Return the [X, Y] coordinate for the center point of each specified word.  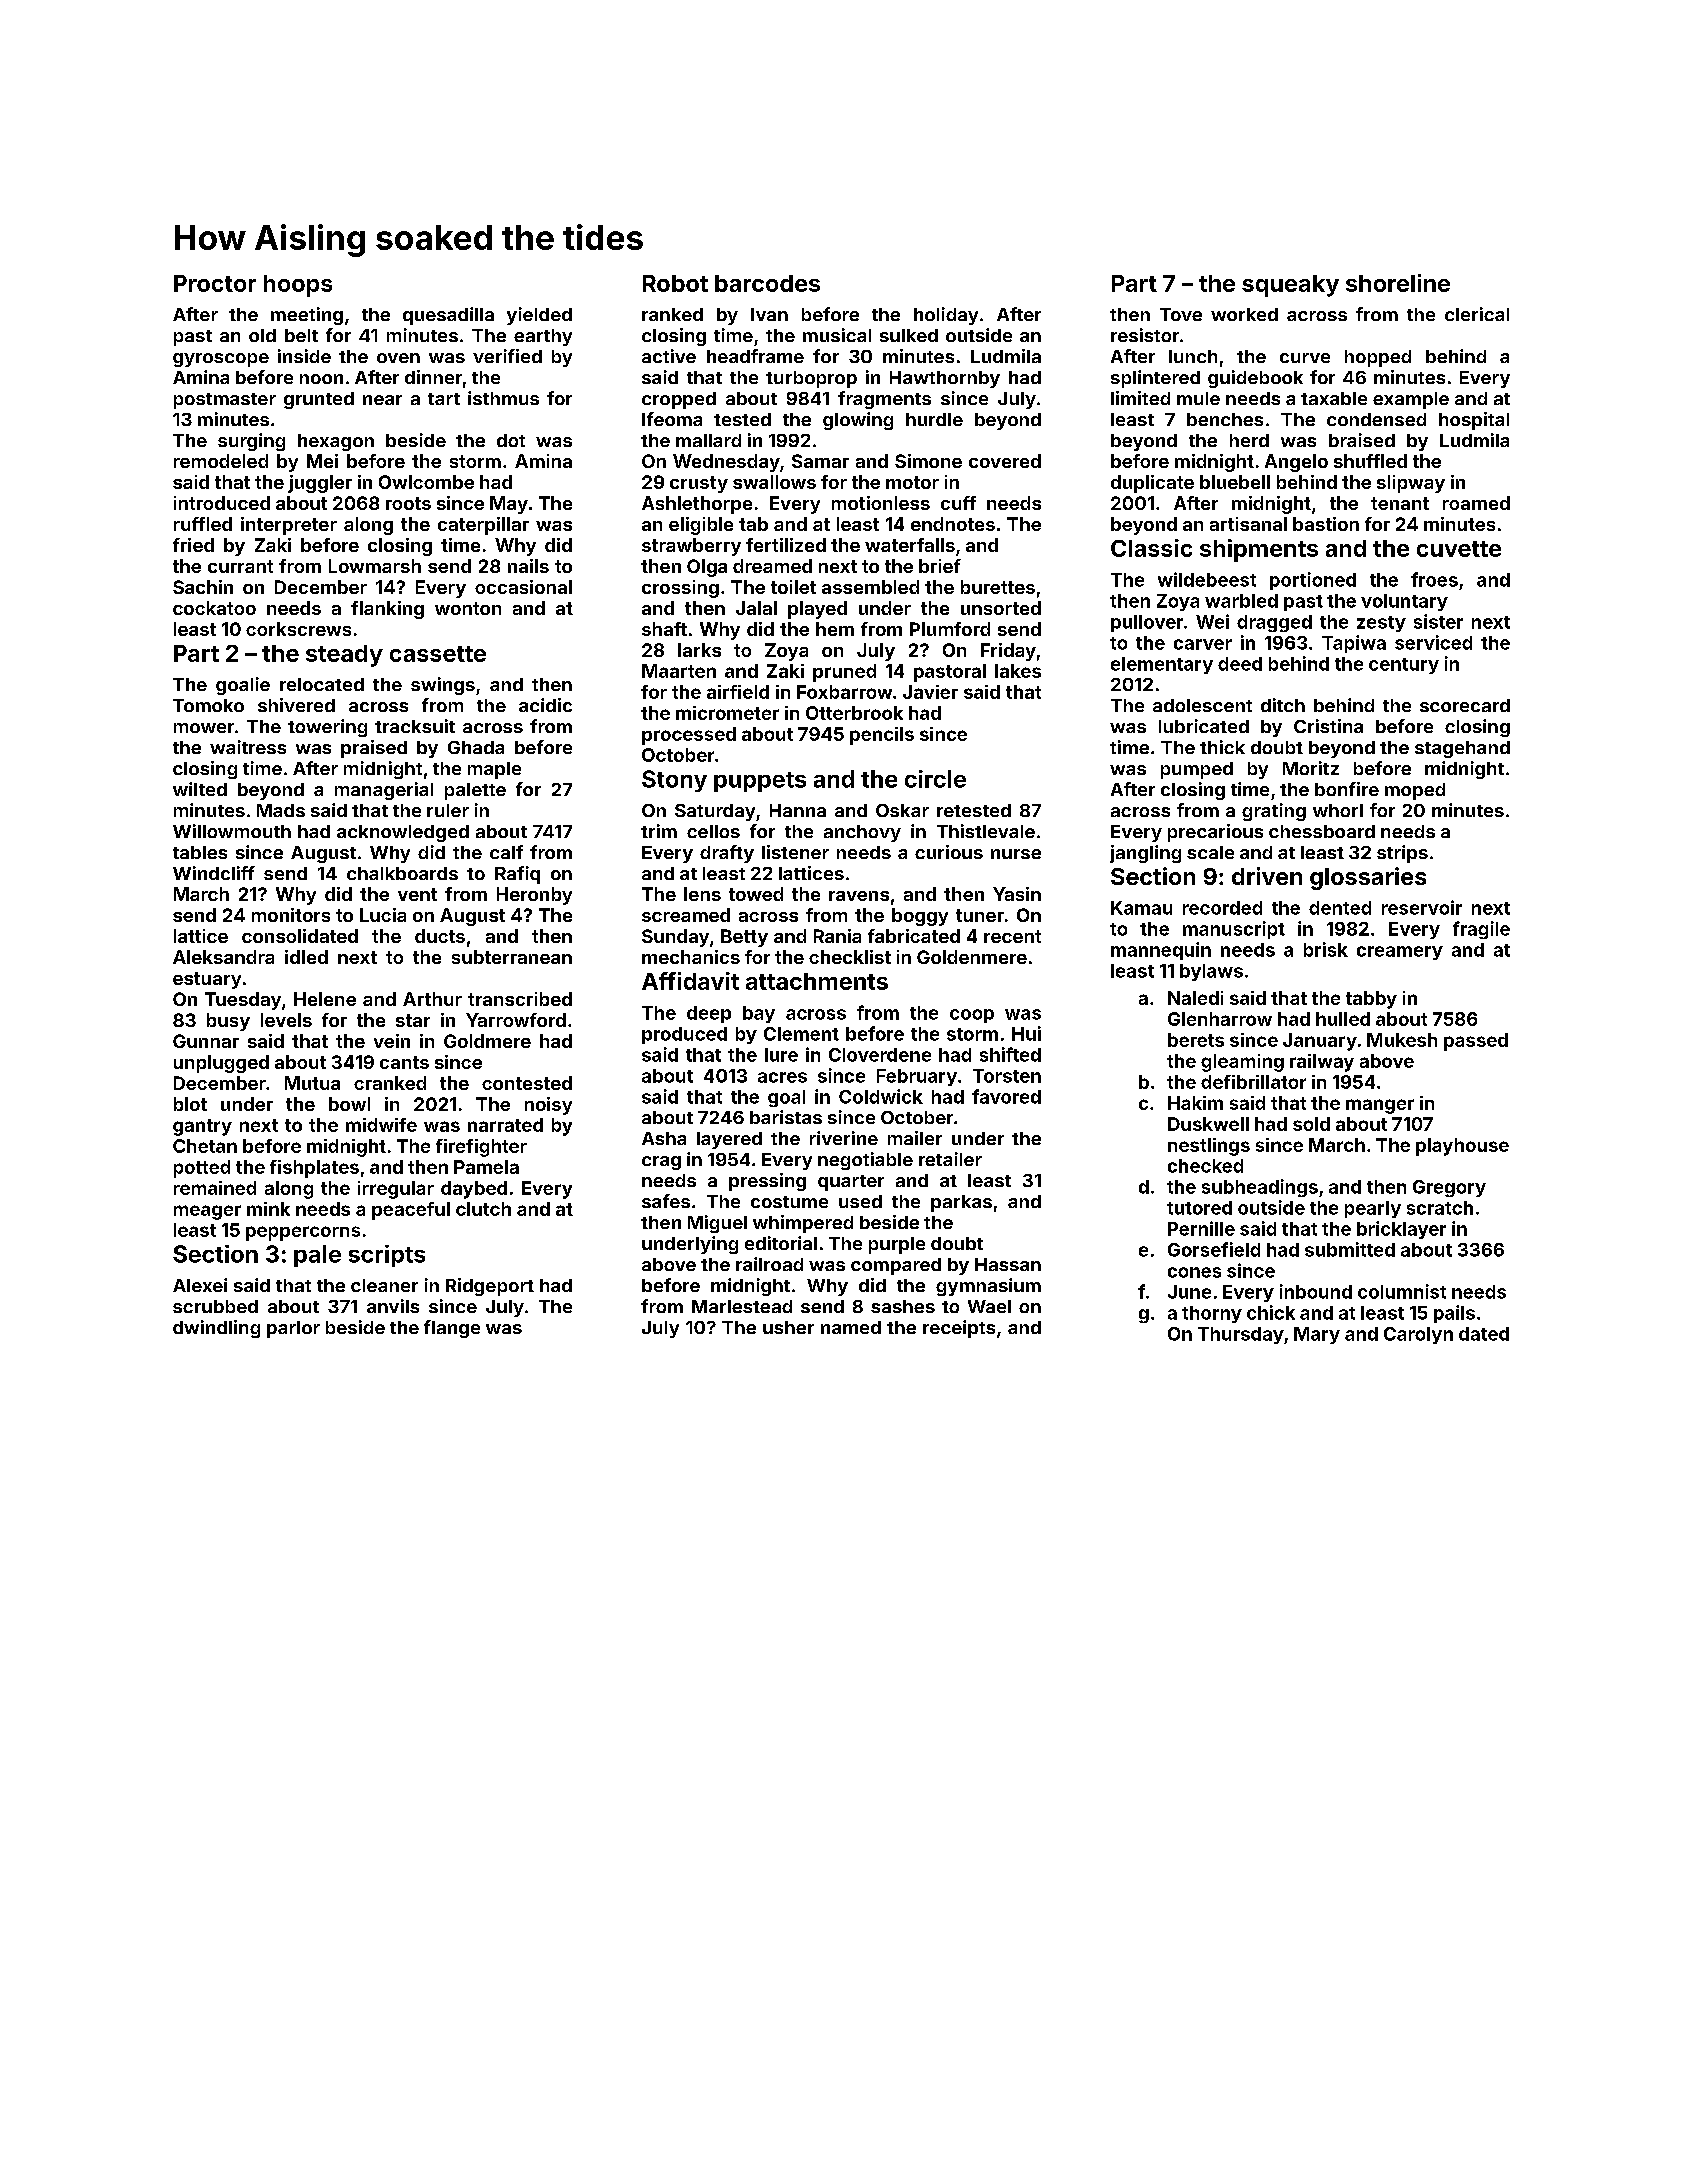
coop [972, 1016]
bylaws [1211, 972]
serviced [1433, 642]
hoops [298, 286]
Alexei [200, 1285]
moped [1415, 791]
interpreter [289, 526]
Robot [675, 283]
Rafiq [517, 875]
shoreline [1398, 283]
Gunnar [206, 1041]
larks [699, 650]
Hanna [798, 810]
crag [661, 1163]
